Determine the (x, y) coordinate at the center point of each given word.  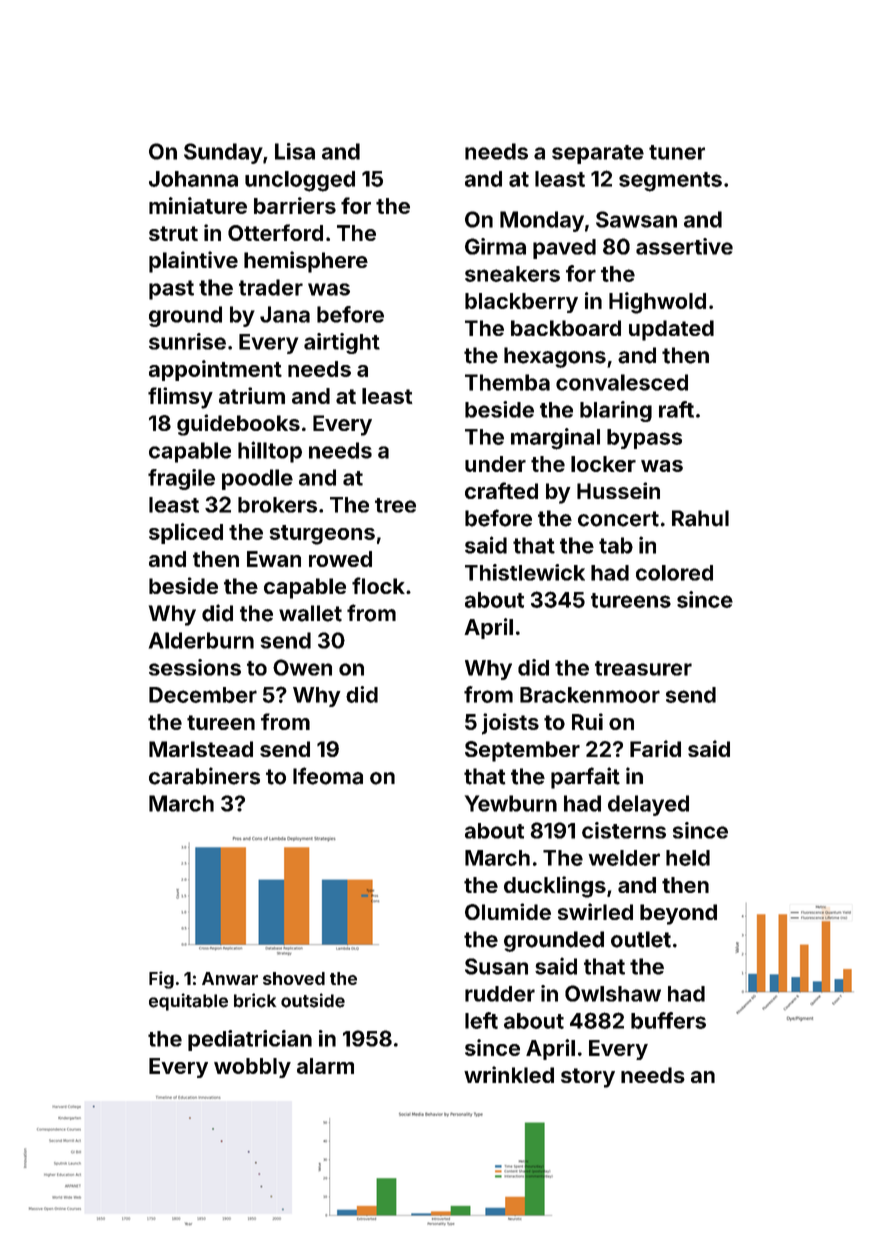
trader (271, 287)
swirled (595, 911)
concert (618, 519)
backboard (566, 328)
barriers (295, 205)
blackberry (521, 303)
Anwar (230, 978)
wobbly (252, 1068)
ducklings (555, 887)
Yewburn (511, 803)
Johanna (193, 179)
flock (378, 585)
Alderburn (201, 640)
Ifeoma (328, 776)
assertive (684, 246)
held (688, 858)
